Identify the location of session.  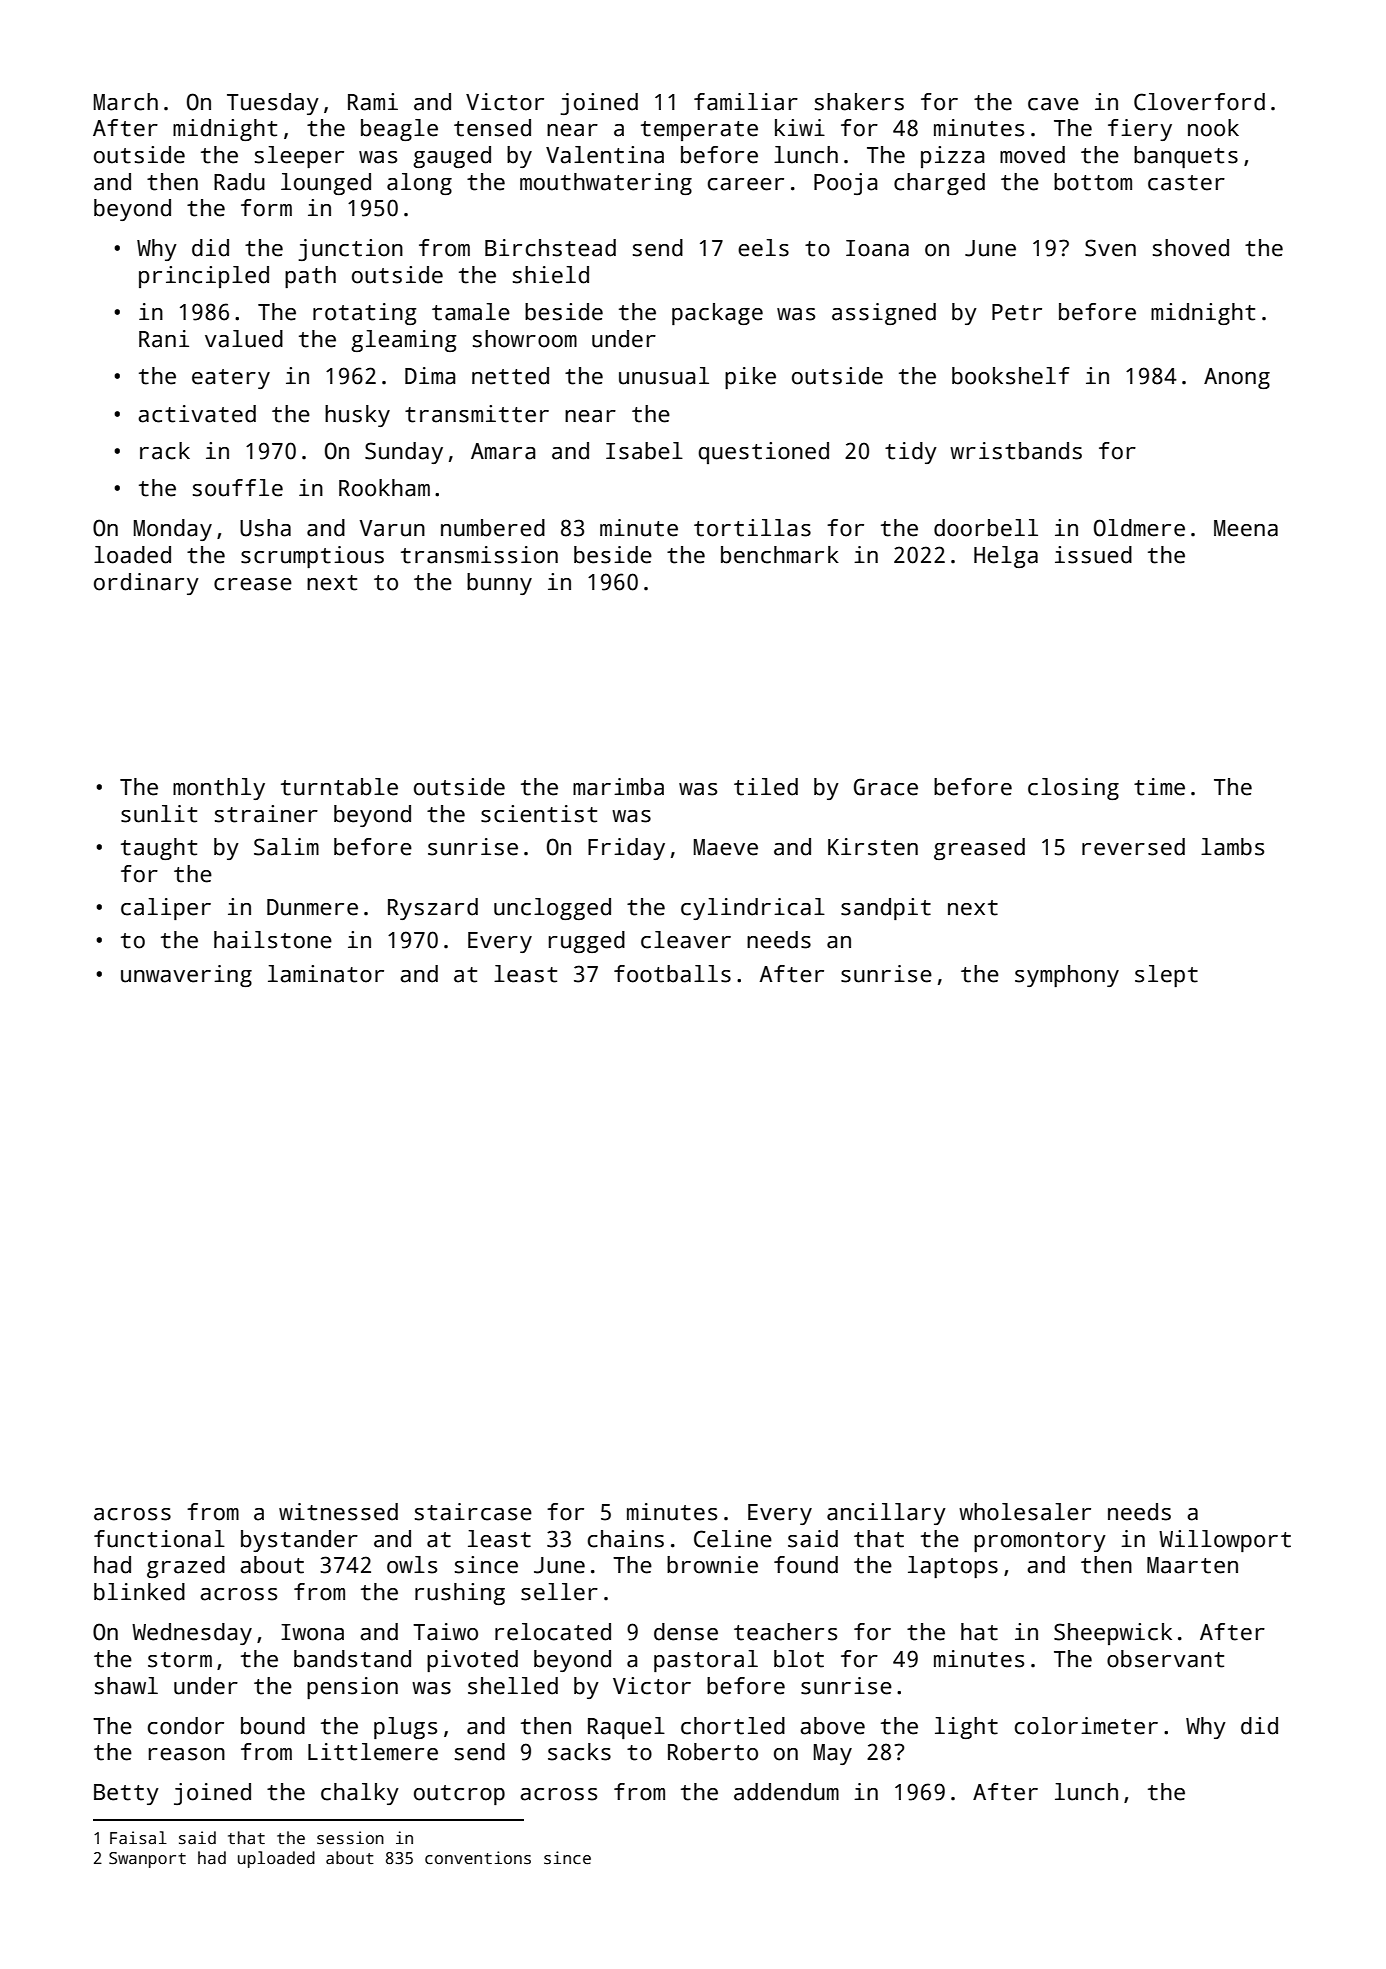
(350, 1838).
